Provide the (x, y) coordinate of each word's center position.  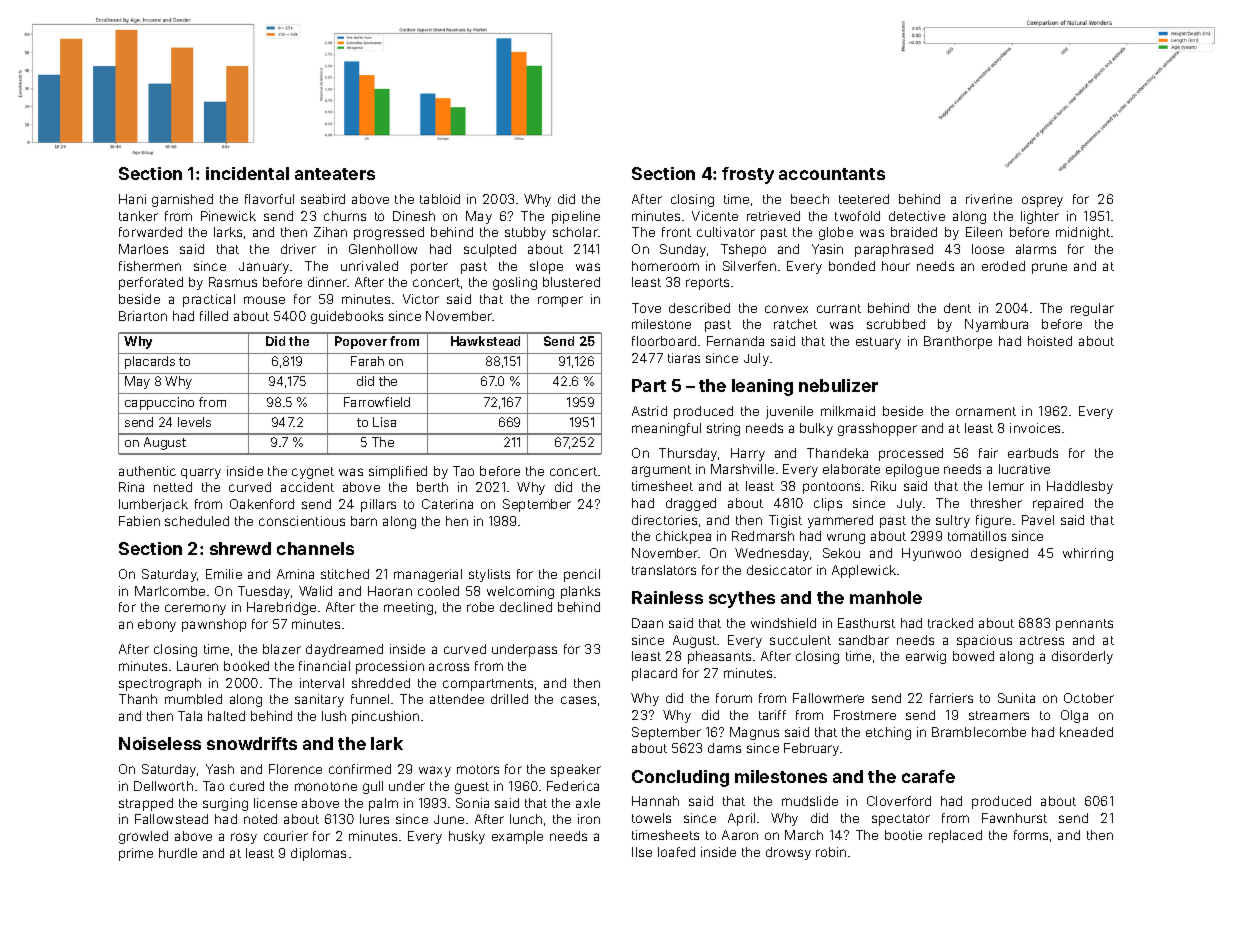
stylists (489, 575)
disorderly (1082, 657)
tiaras (684, 358)
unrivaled (369, 266)
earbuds (1033, 453)
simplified (398, 472)
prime (136, 854)
